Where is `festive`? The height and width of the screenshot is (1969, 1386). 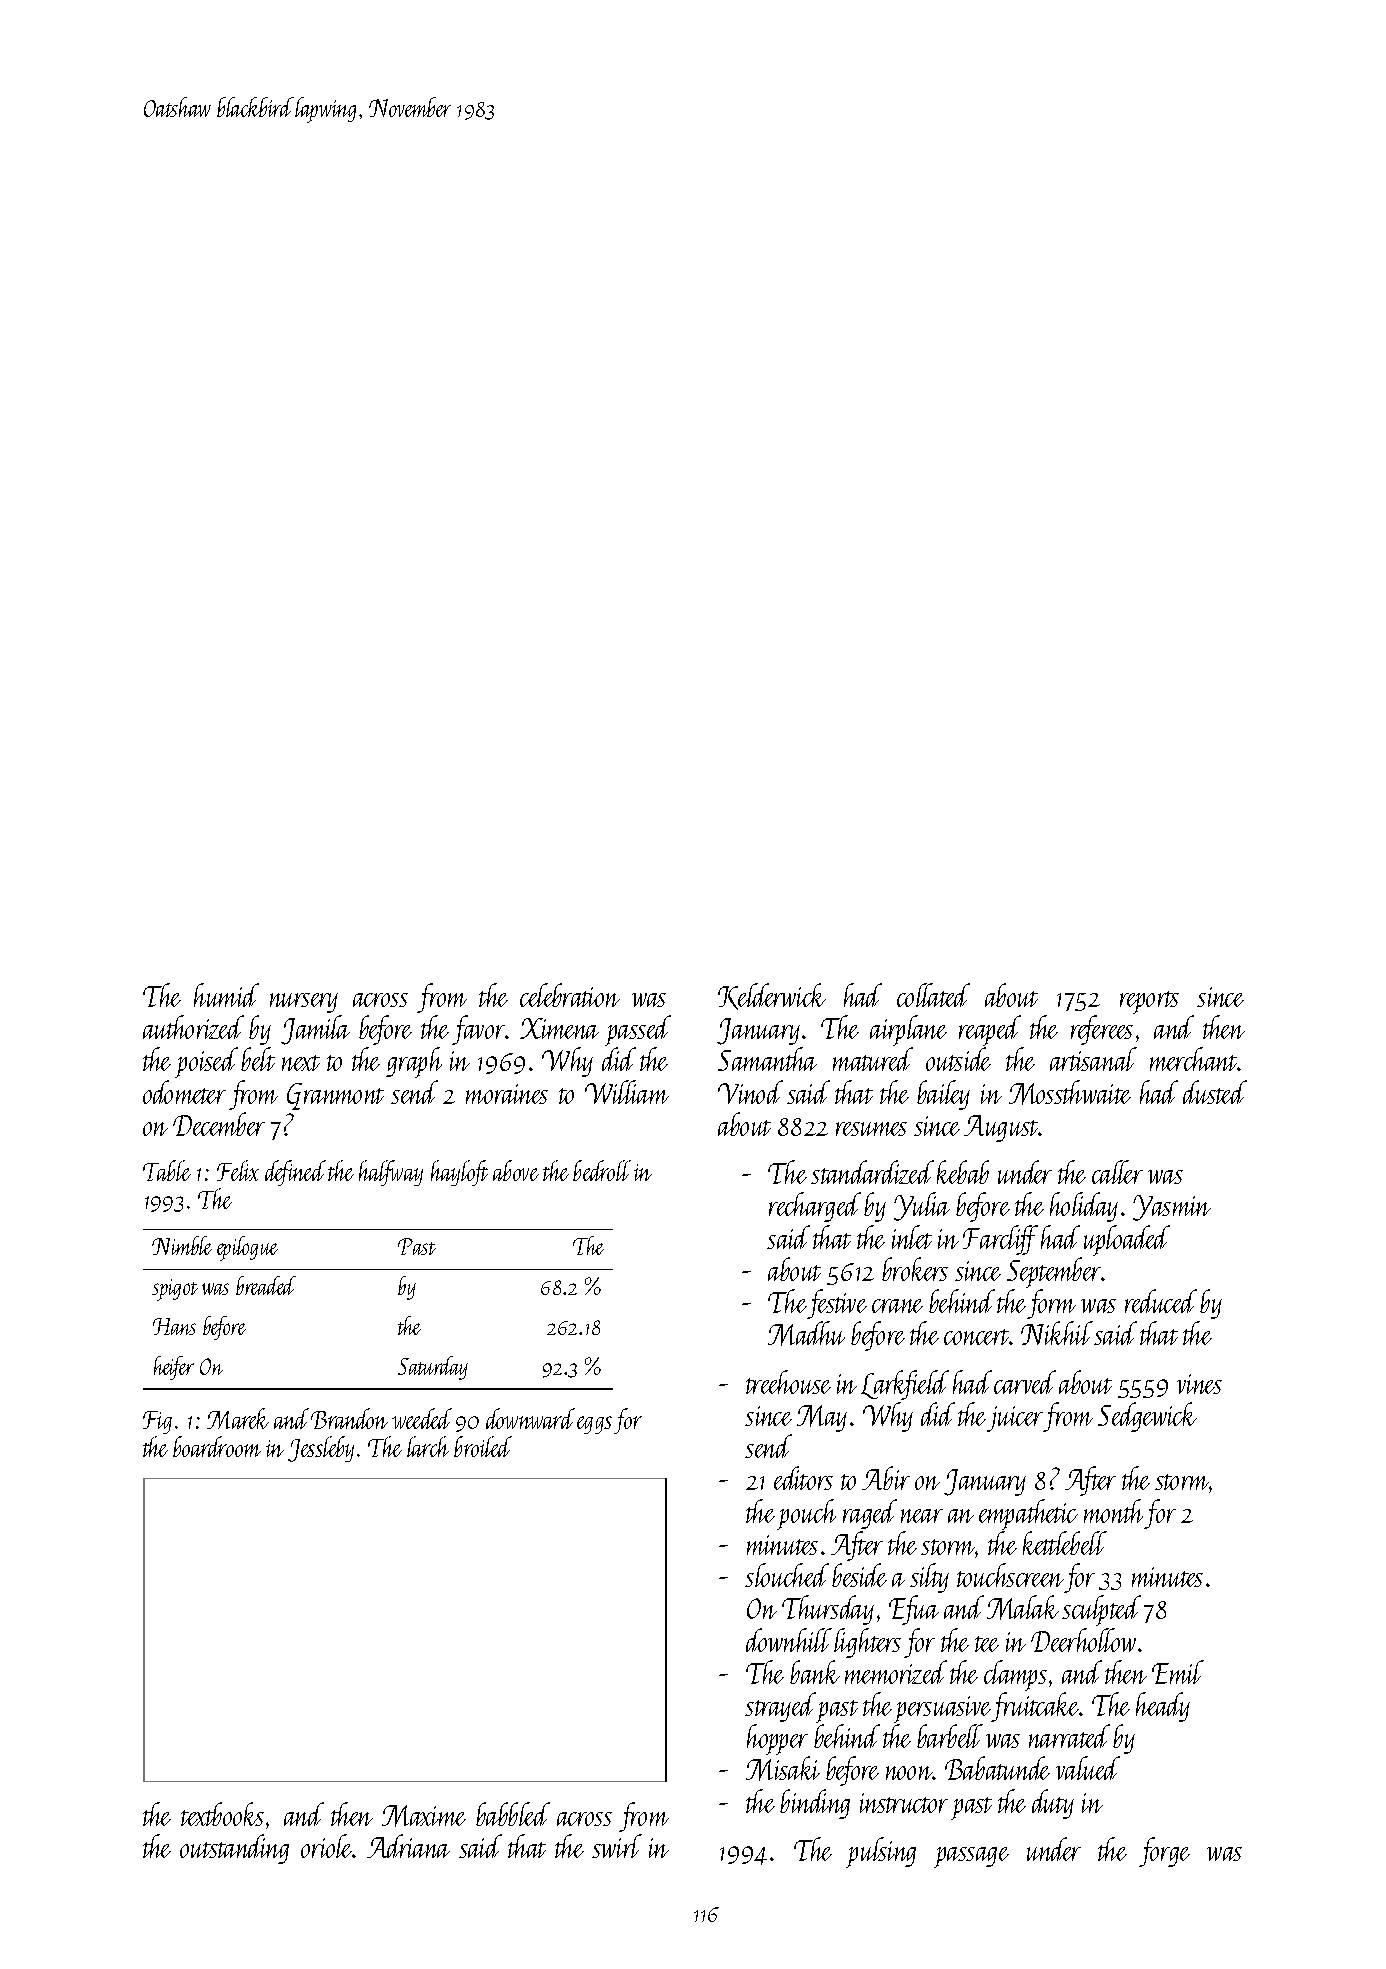
festive is located at coordinates (837, 1304).
